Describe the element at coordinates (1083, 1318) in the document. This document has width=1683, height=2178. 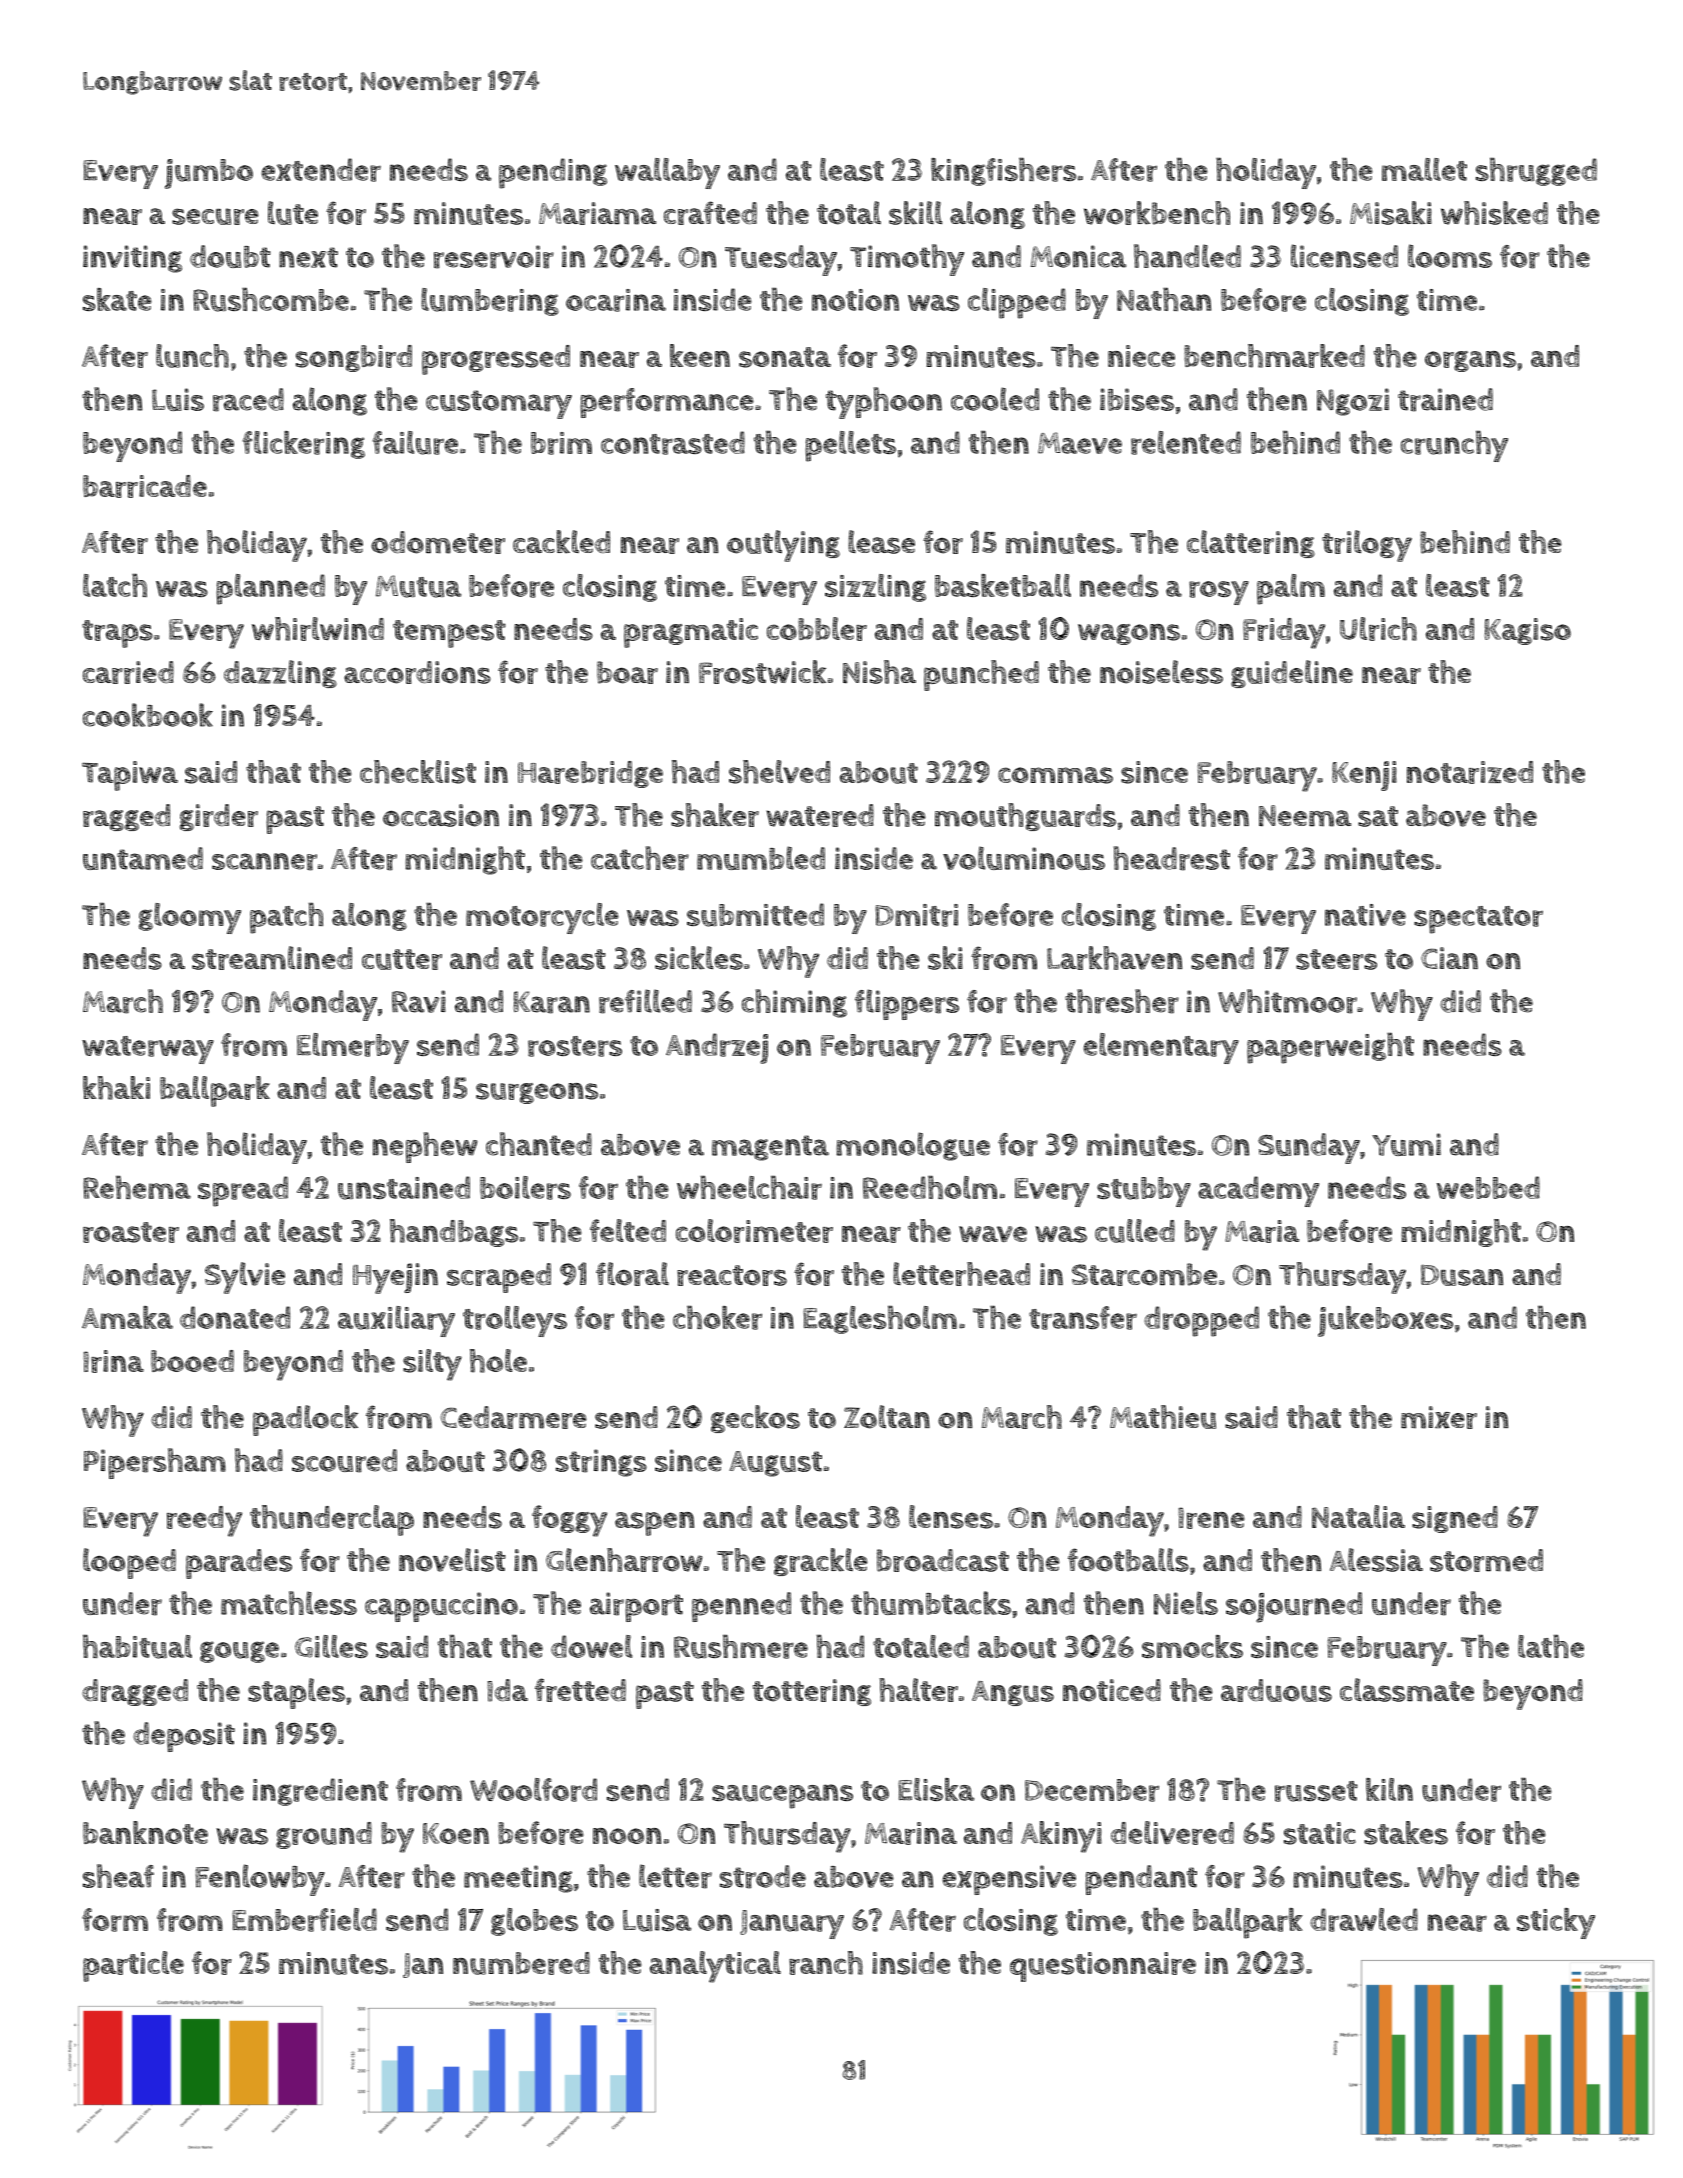
I see `transfer` at that location.
